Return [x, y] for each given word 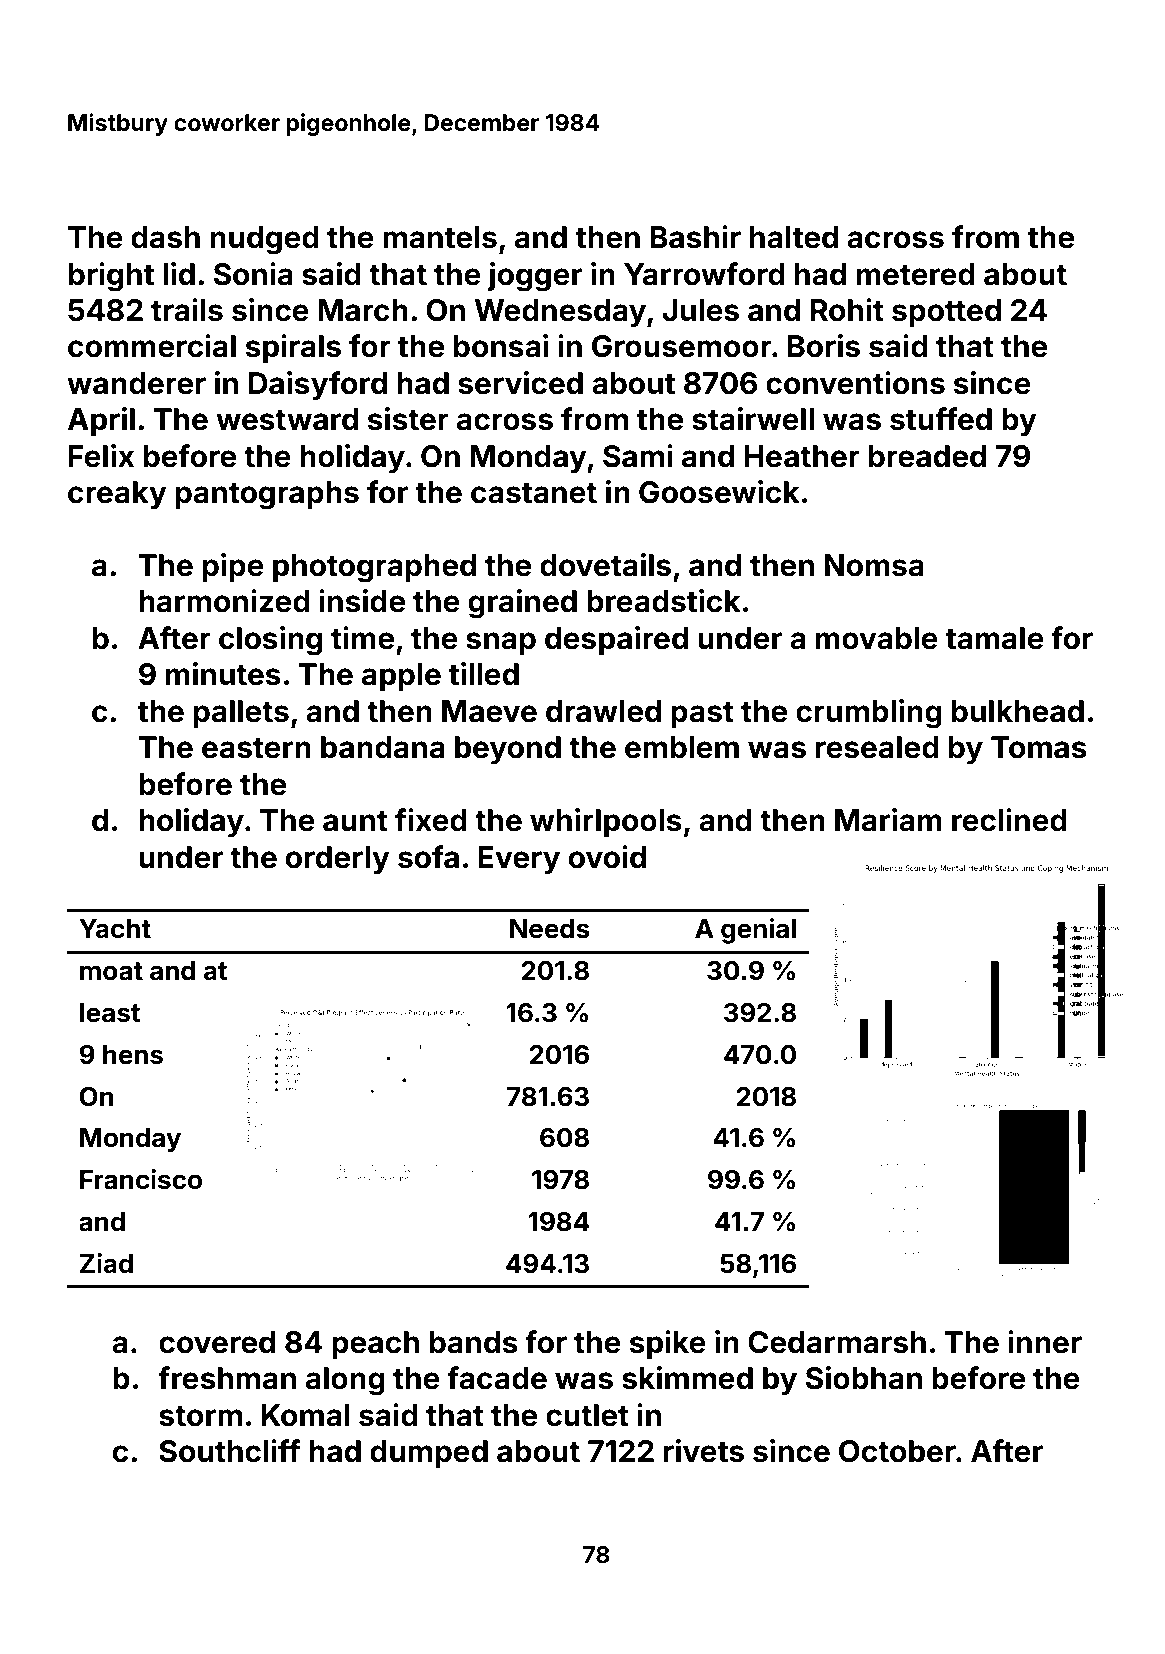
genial [758, 931]
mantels [440, 237]
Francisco [141, 1179]
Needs [550, 929]
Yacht [115, 929]
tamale [995, 638]
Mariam [888, 820]
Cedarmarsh [837, 1342]
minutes [223, 674]
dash [165, 237]
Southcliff [229, 1451]
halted [794, 237]
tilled [484, 674]
